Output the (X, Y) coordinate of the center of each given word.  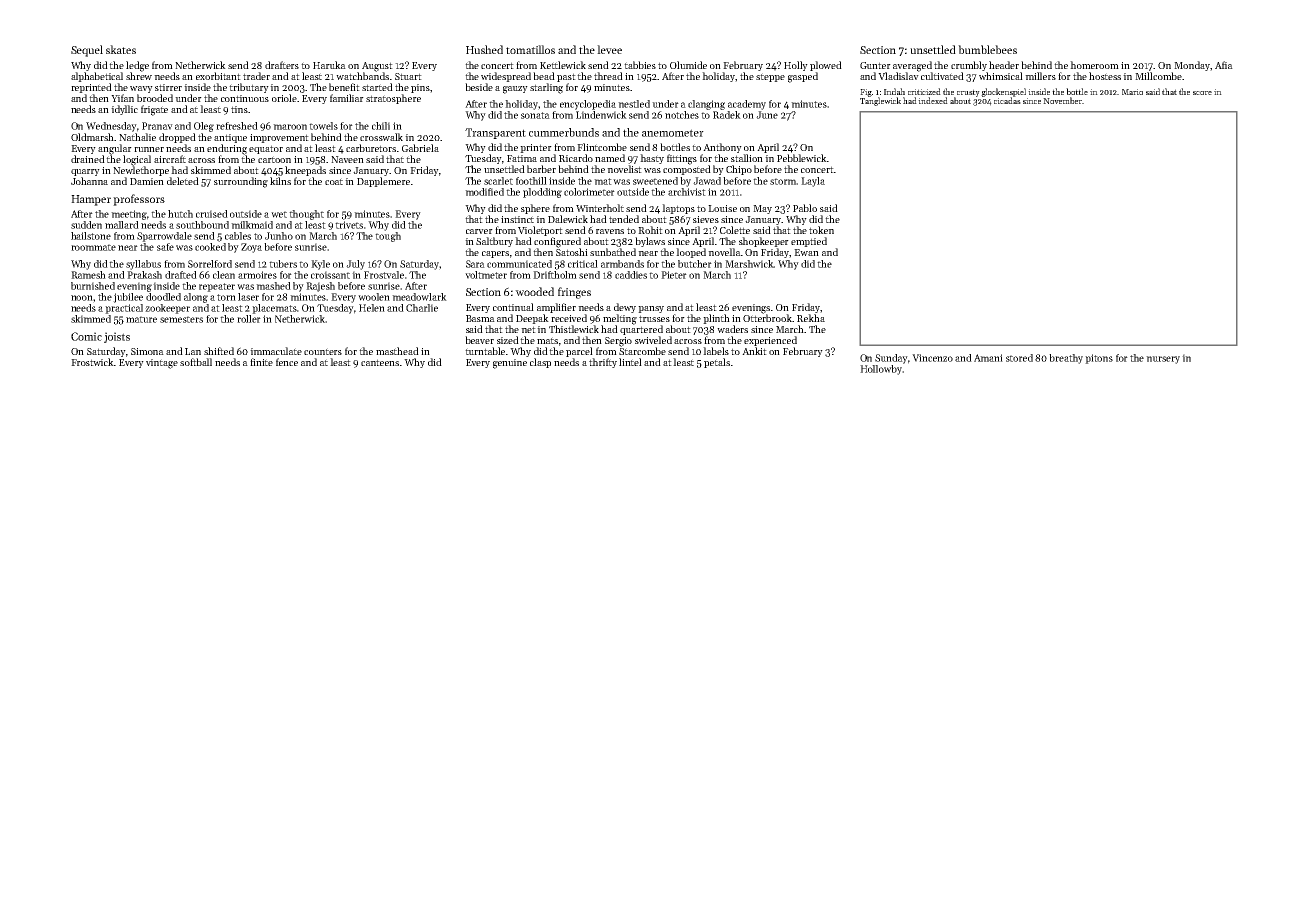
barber (541, 169)
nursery (1163, 360)
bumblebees (987, 49)
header (1004, 65)
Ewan (806, 252)
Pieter (674, 275)
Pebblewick (802, 158)
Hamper (91, 200)
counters (323, 351)
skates (121, 49)
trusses (654, 318)
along (196, 298)
